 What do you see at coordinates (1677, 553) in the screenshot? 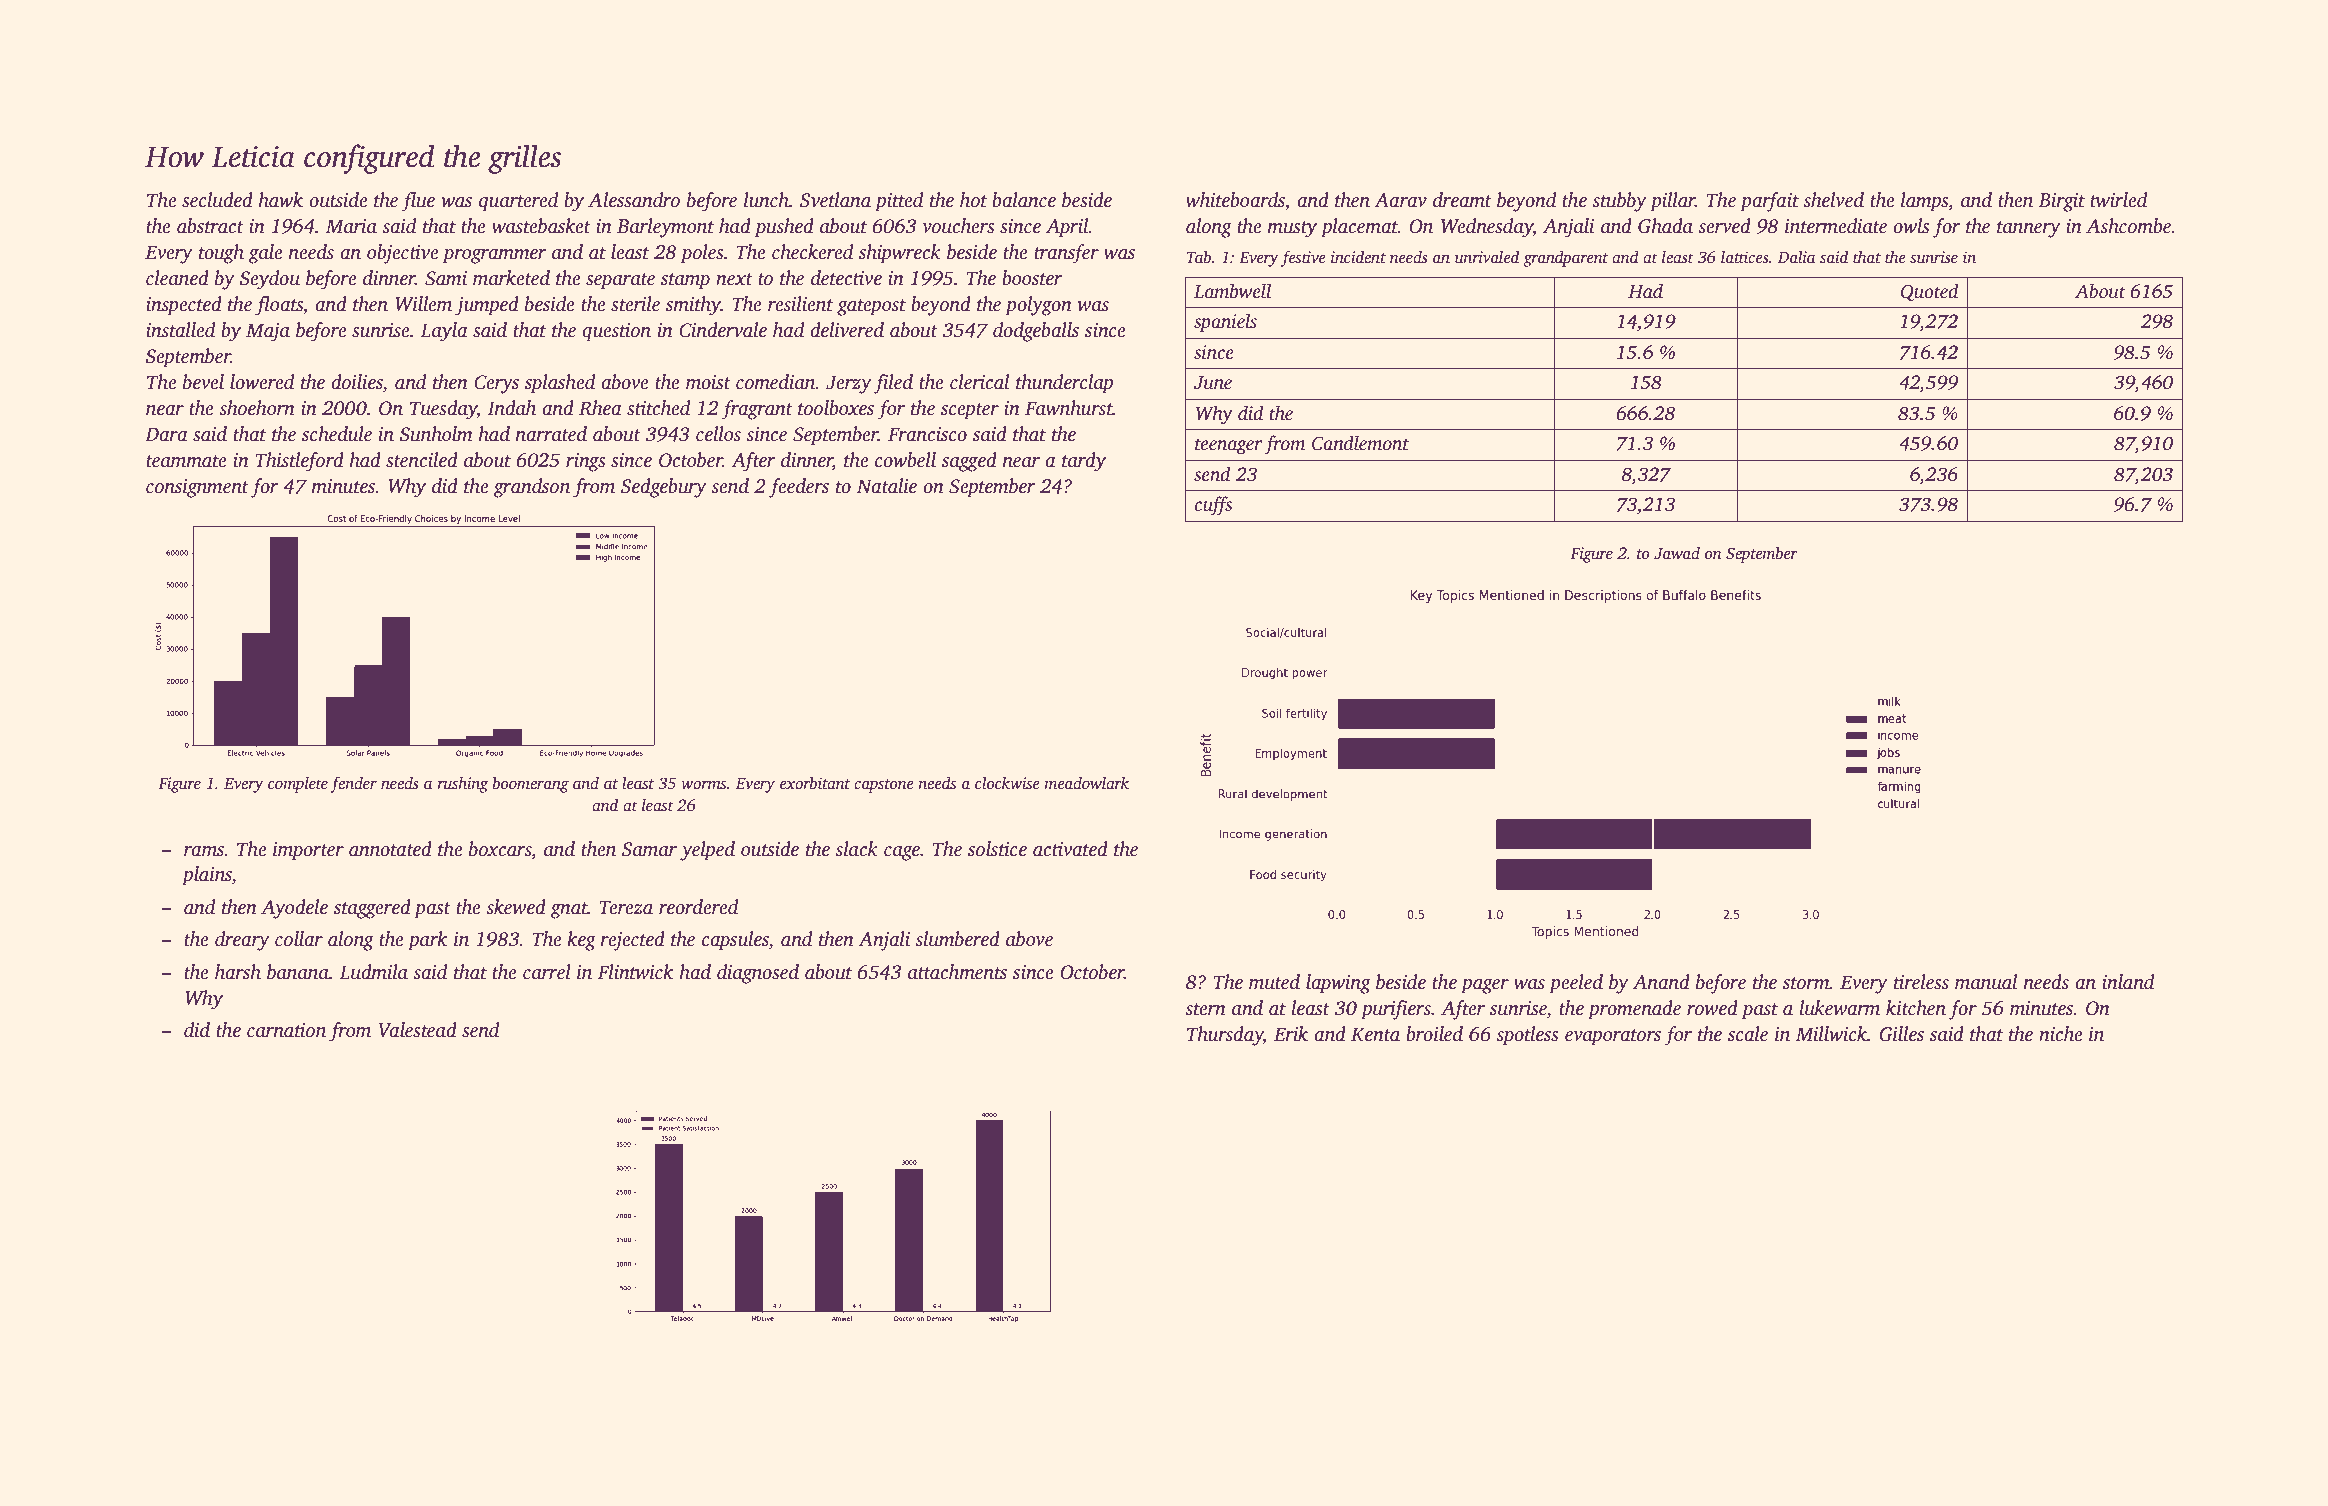
I see `Jawad` at bounding box center [1677, 553].
